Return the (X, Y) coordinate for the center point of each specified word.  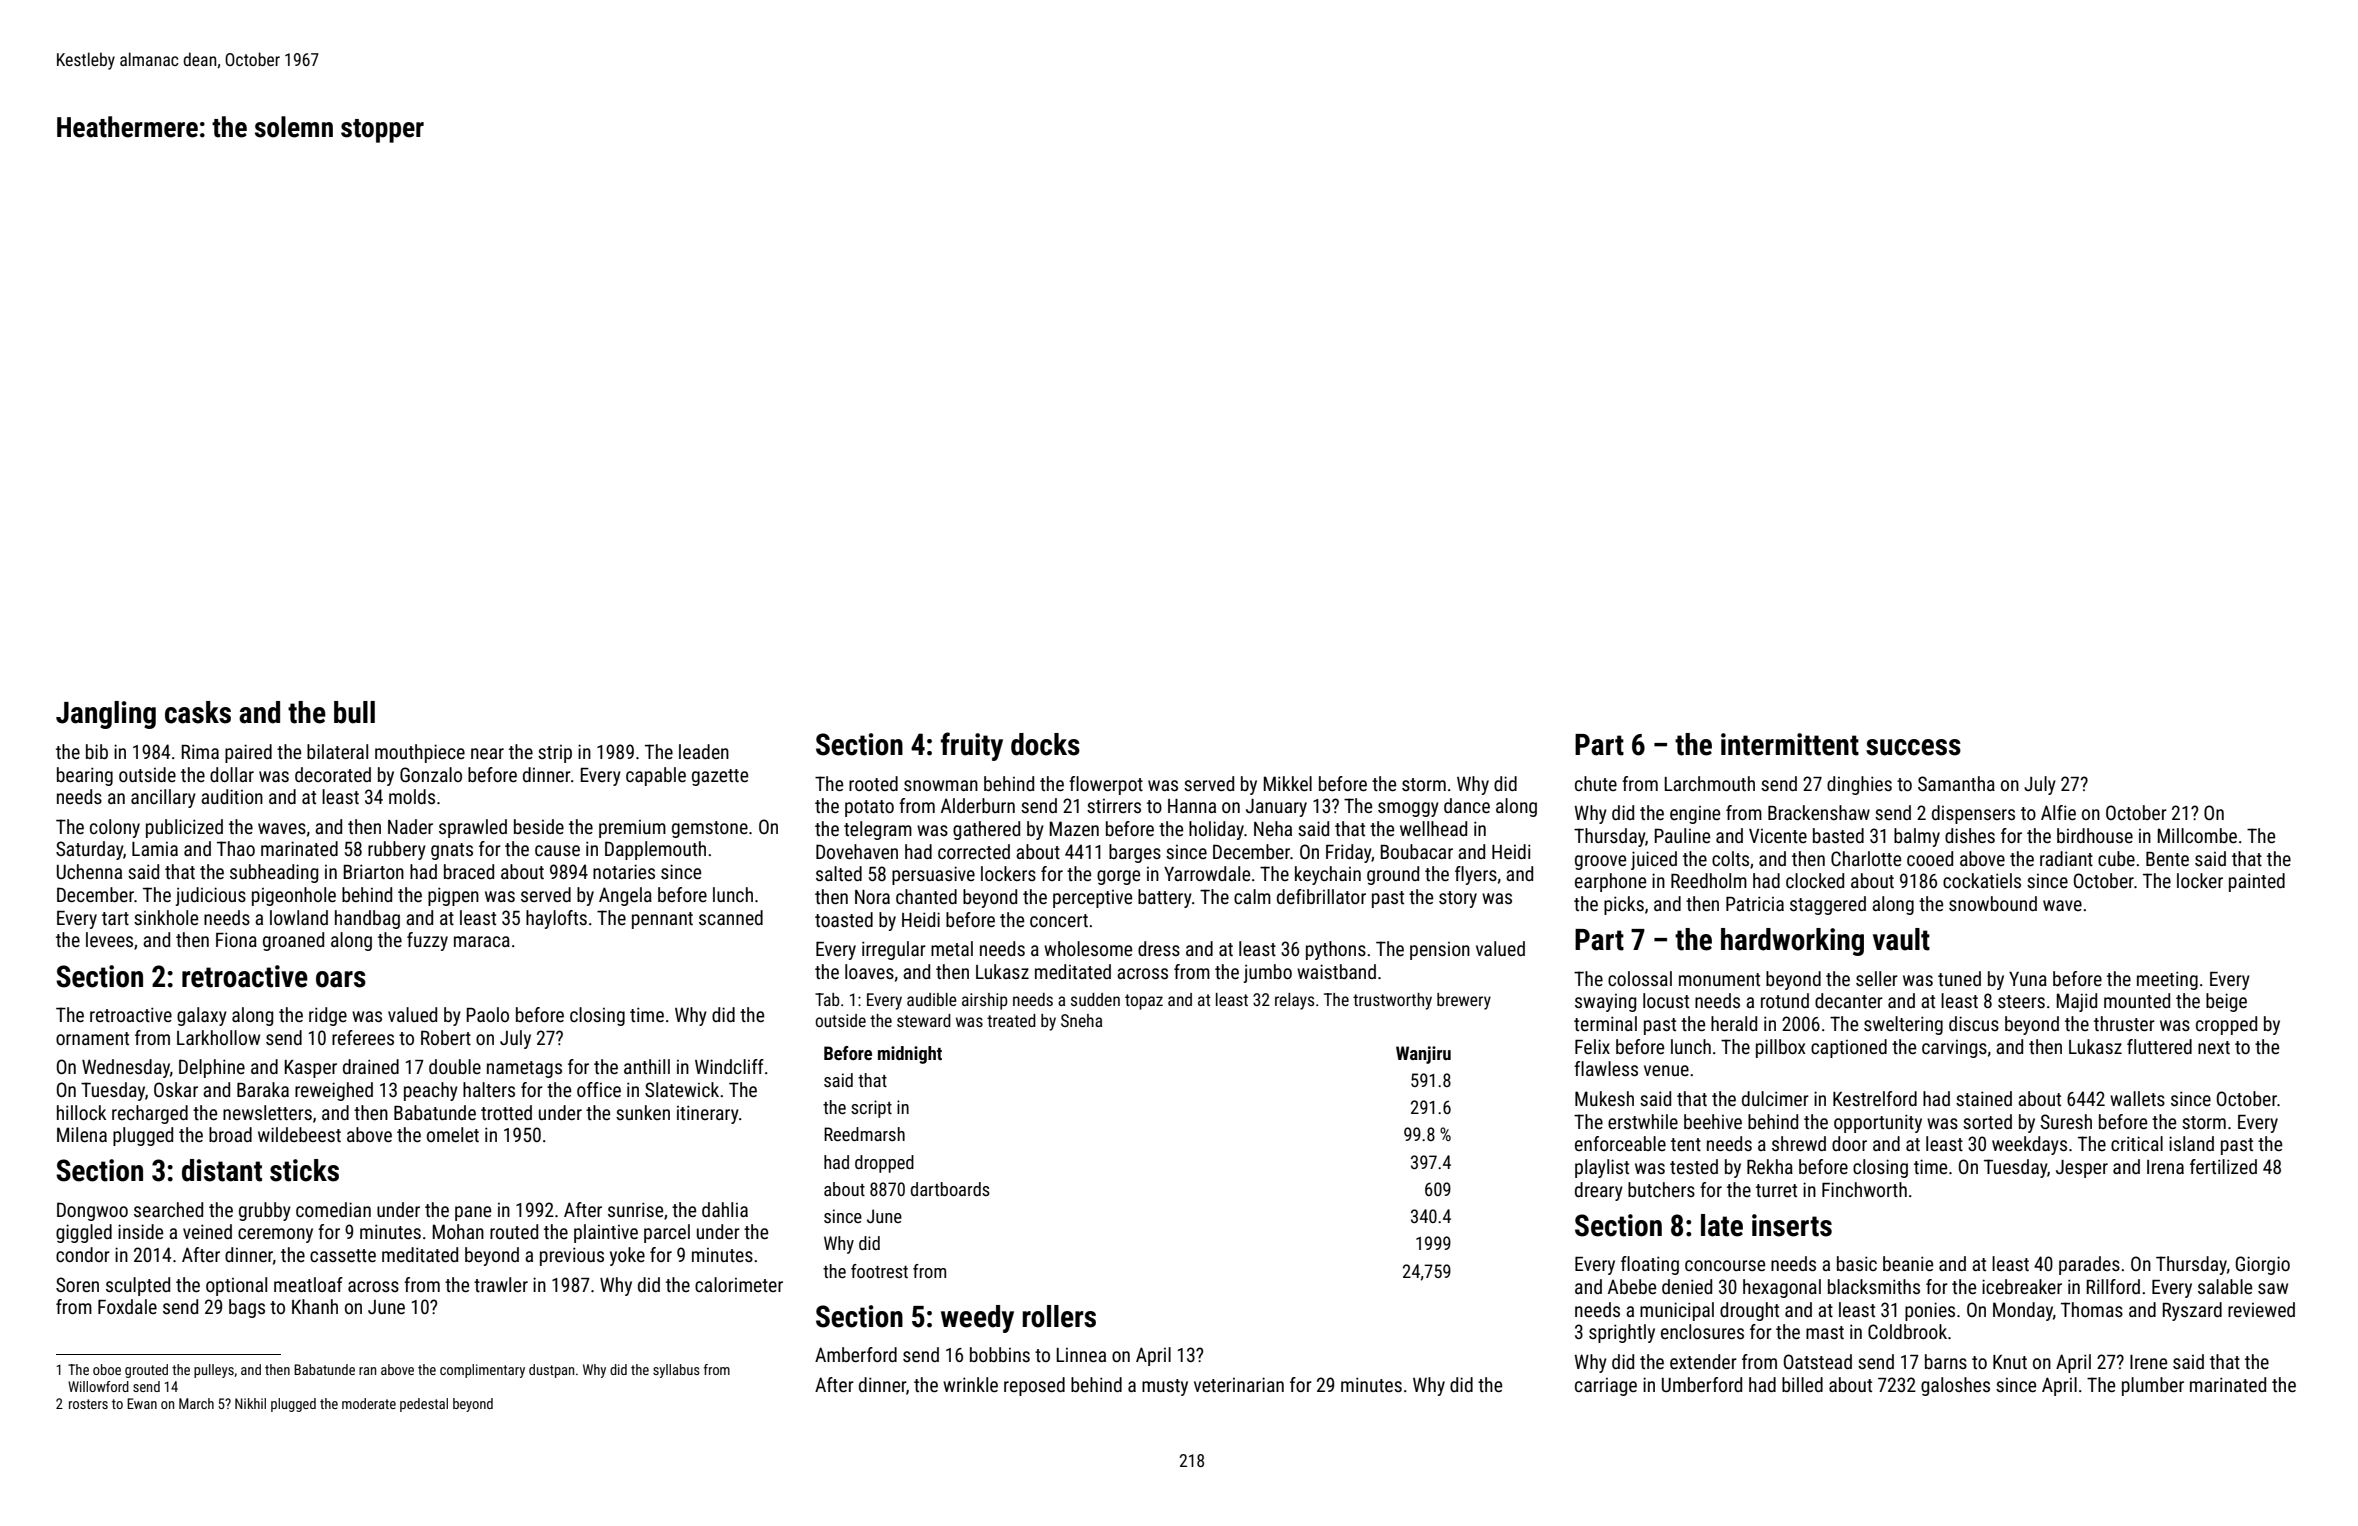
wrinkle (970, 1384)
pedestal (424, 1405)
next (2214, 1047)
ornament (92, 1038)
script (871, 1109)
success (1913, 747)
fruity (972, 746)
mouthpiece (420, 753)
